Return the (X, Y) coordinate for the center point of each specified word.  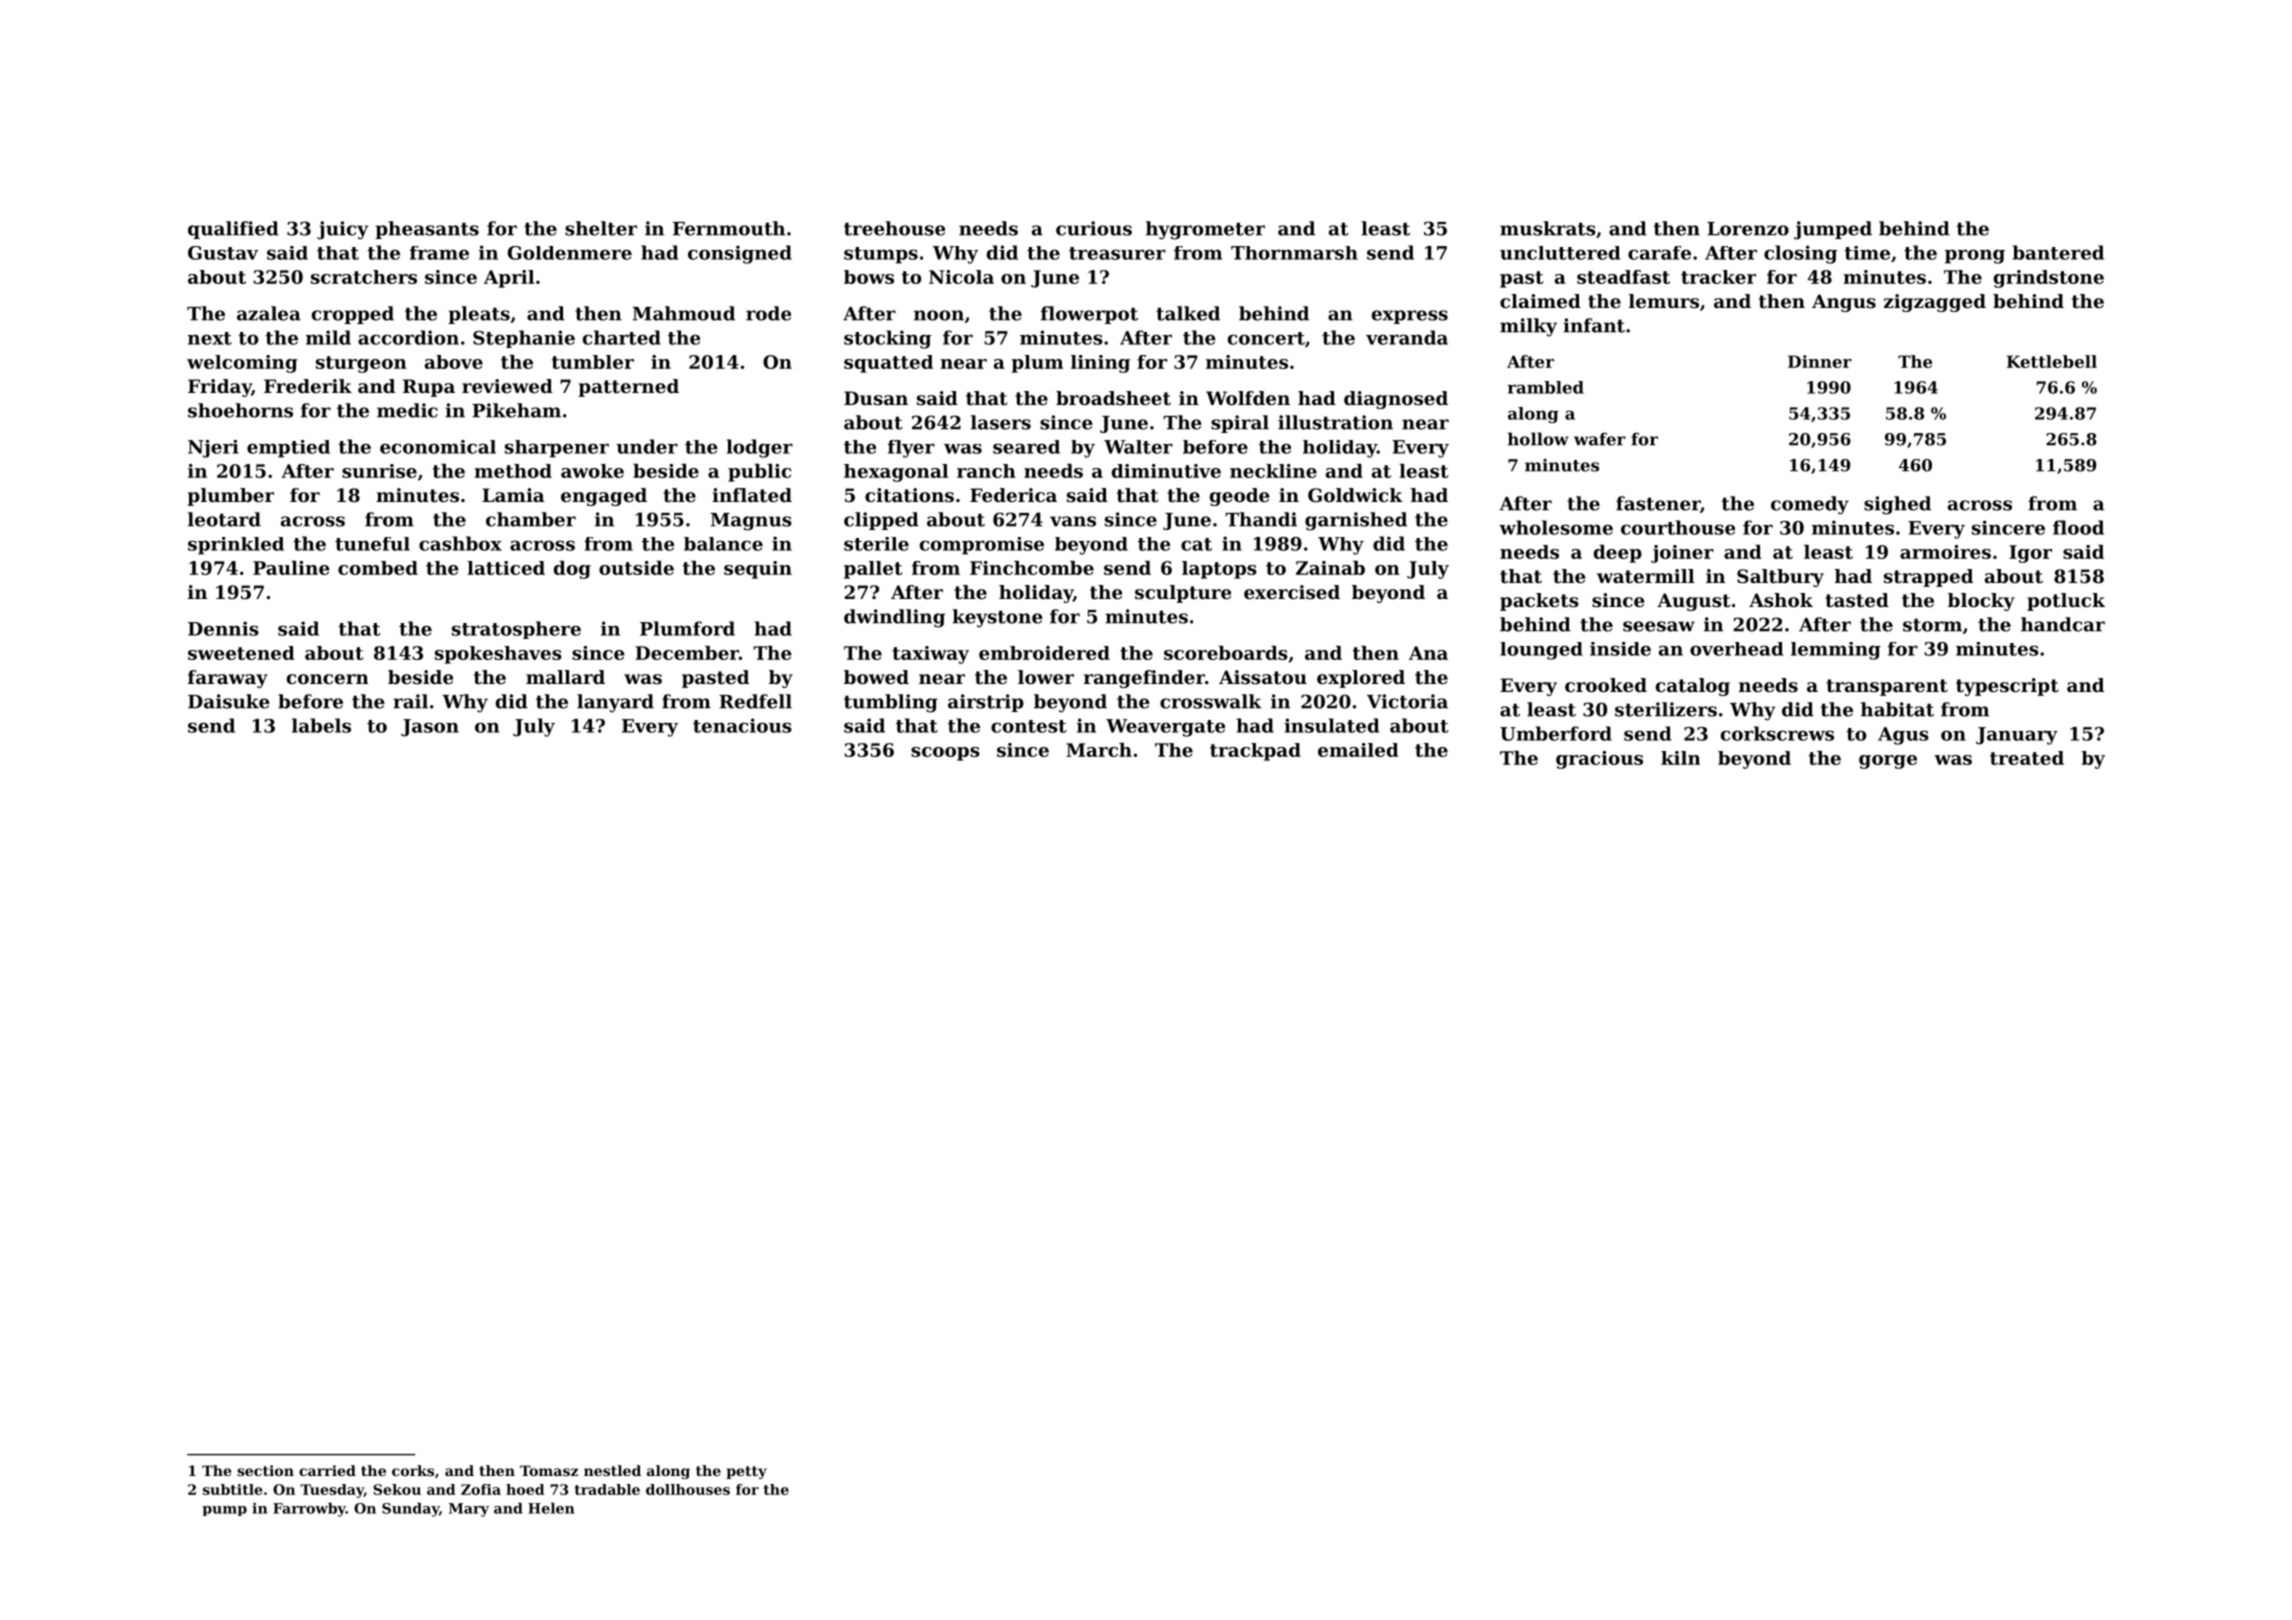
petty (746, 1472)
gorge (1888, 762)
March (1099, 750)
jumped (1833, 230)
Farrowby (309, 1509)
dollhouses (688, 1489)
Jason (430, 728)
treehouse (894, 228)
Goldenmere (570, 253)
